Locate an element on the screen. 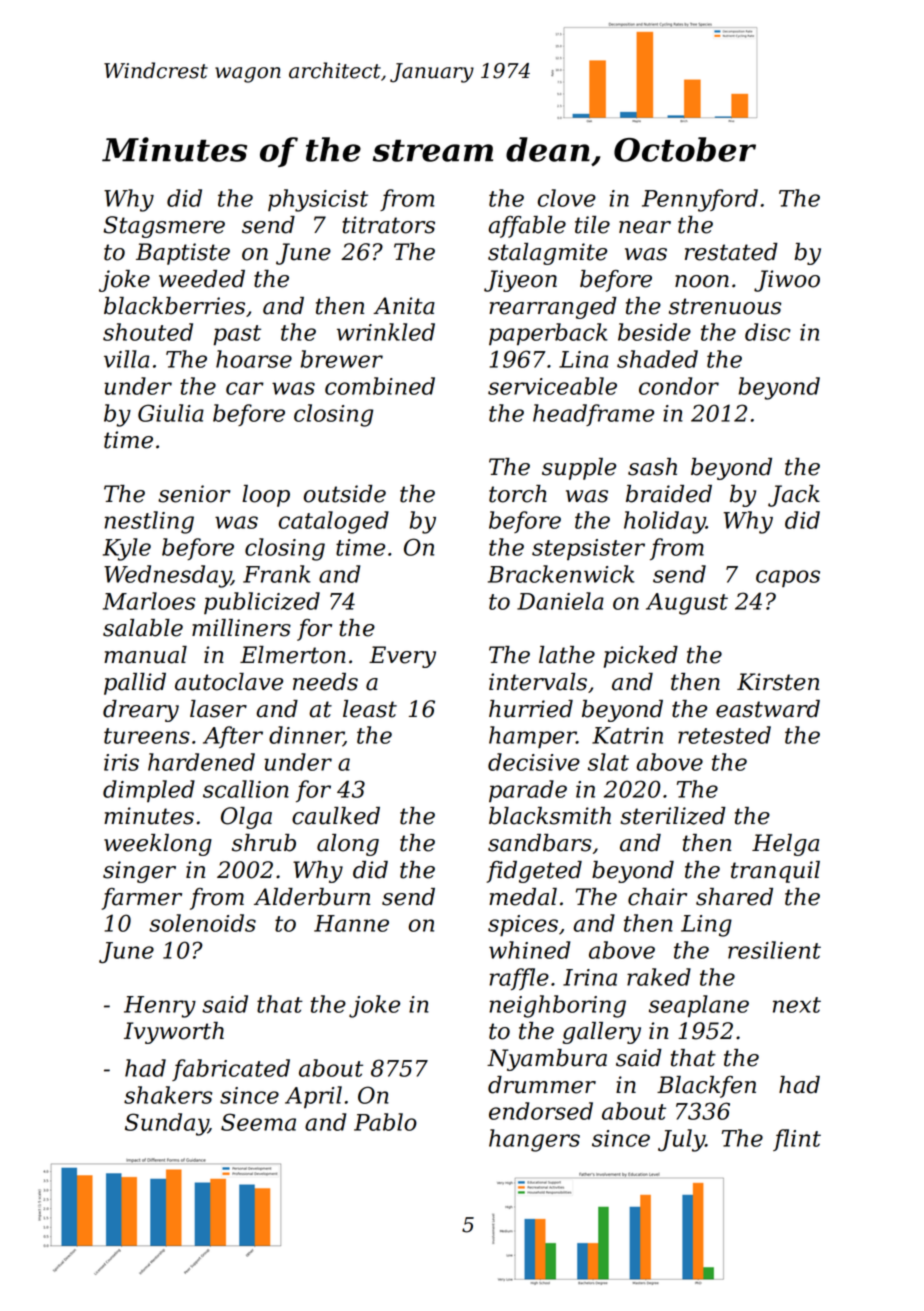 The height and width of the screenshot is (1311, 924). parade is located at coordinates (528, 791).
